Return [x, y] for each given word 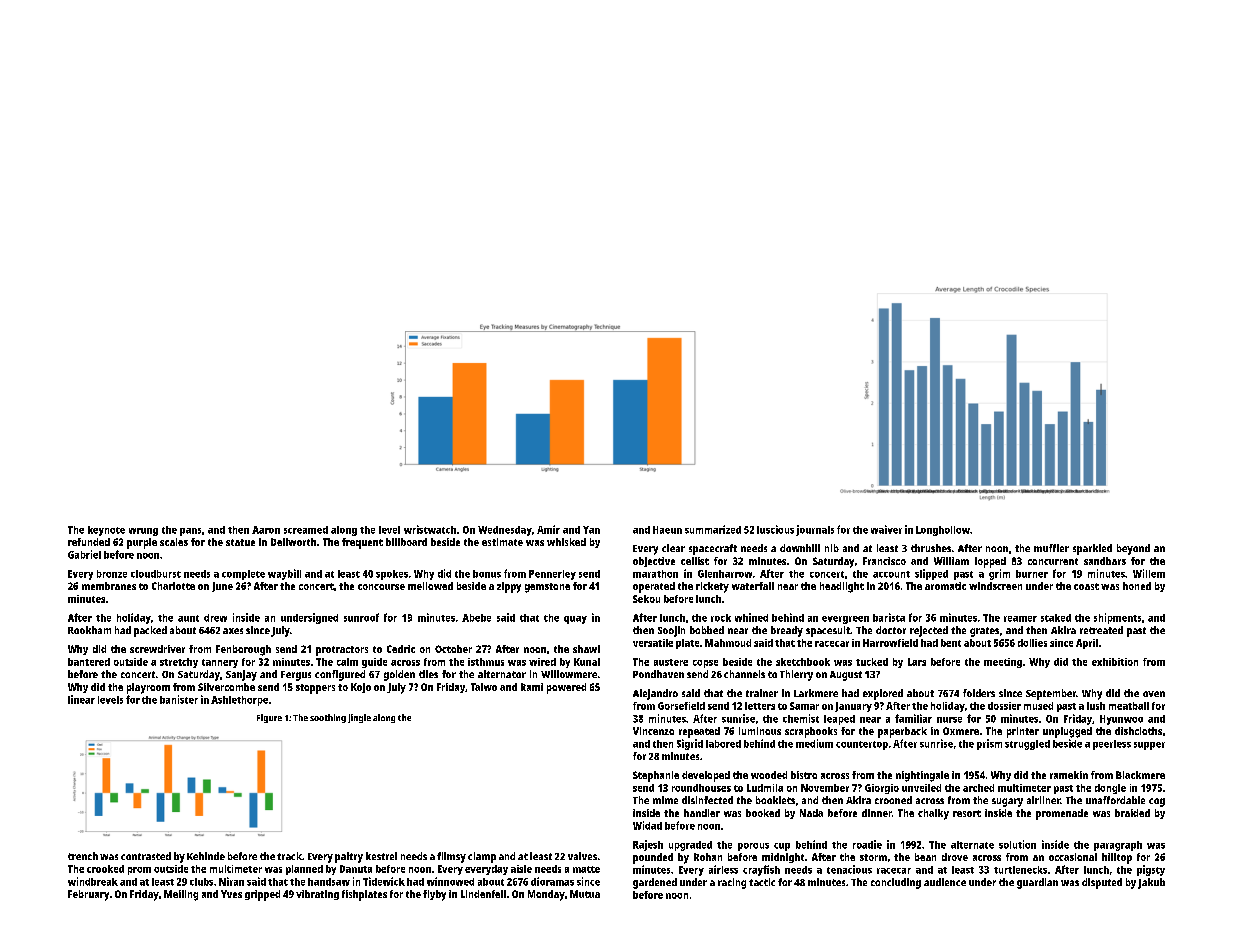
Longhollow [943, 531]
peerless [1112, 745]
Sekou [646, 599]
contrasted [146, 856]
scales [174, 542]
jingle [359, 718]
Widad [647, 825]
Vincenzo [653, 731]
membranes [109, 586]
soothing [328, 718]
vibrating [317, 895]
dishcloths [1138, 731]
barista [889, 617]
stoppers [315, 689]
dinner [877, 813]
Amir [548, 529]
